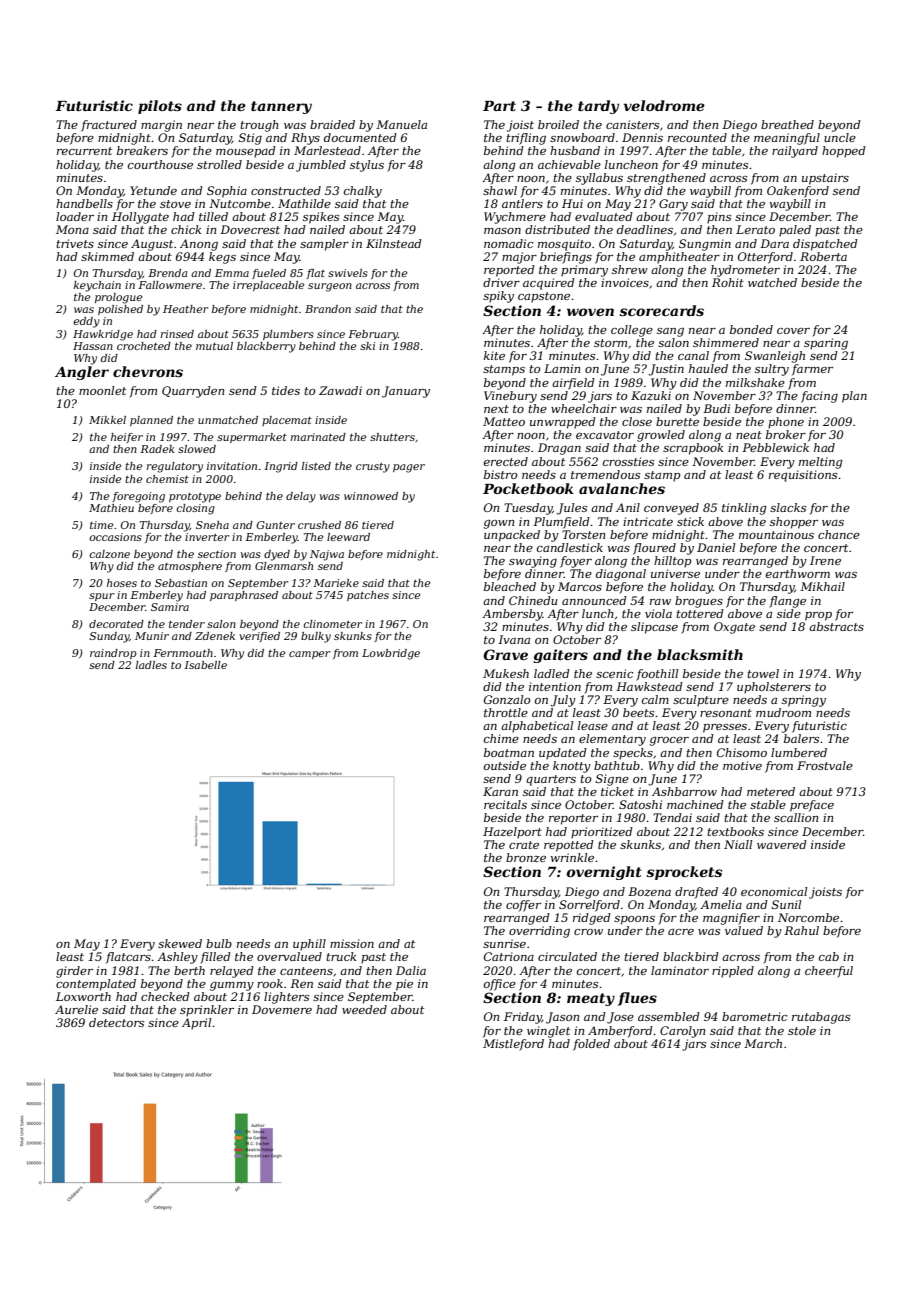 The height and width of the screenshot is (1308, 924). I want to click on sparing, so click(826, 344).
